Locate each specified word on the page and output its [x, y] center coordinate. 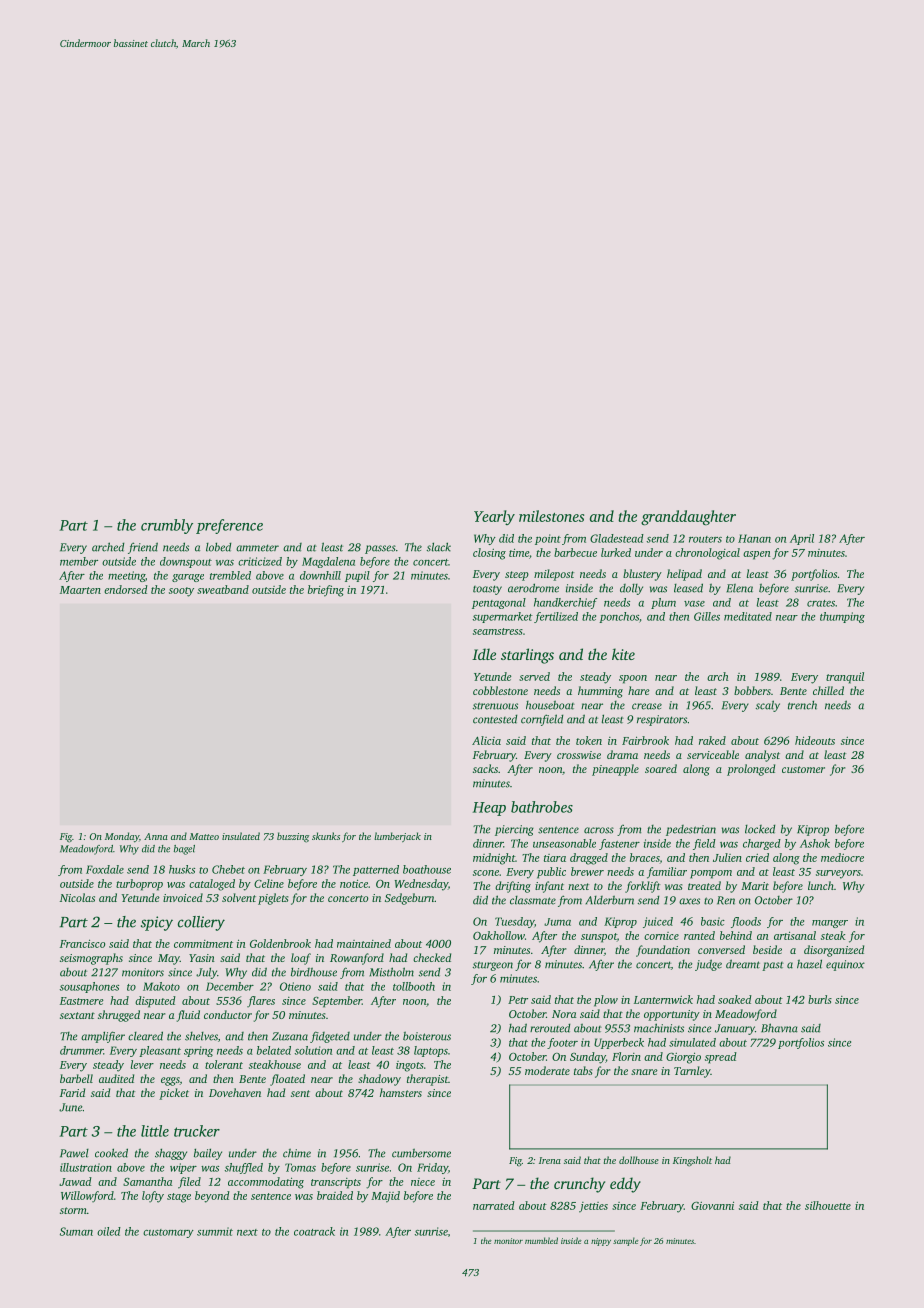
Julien [727, 857]
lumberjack [397, 837]
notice [354, 883]
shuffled [244, 1168]
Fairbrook [645, 740]
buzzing [293, 837]
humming [600, 692]
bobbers [752, 690]
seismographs [91, 959]
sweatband [223, 589]
